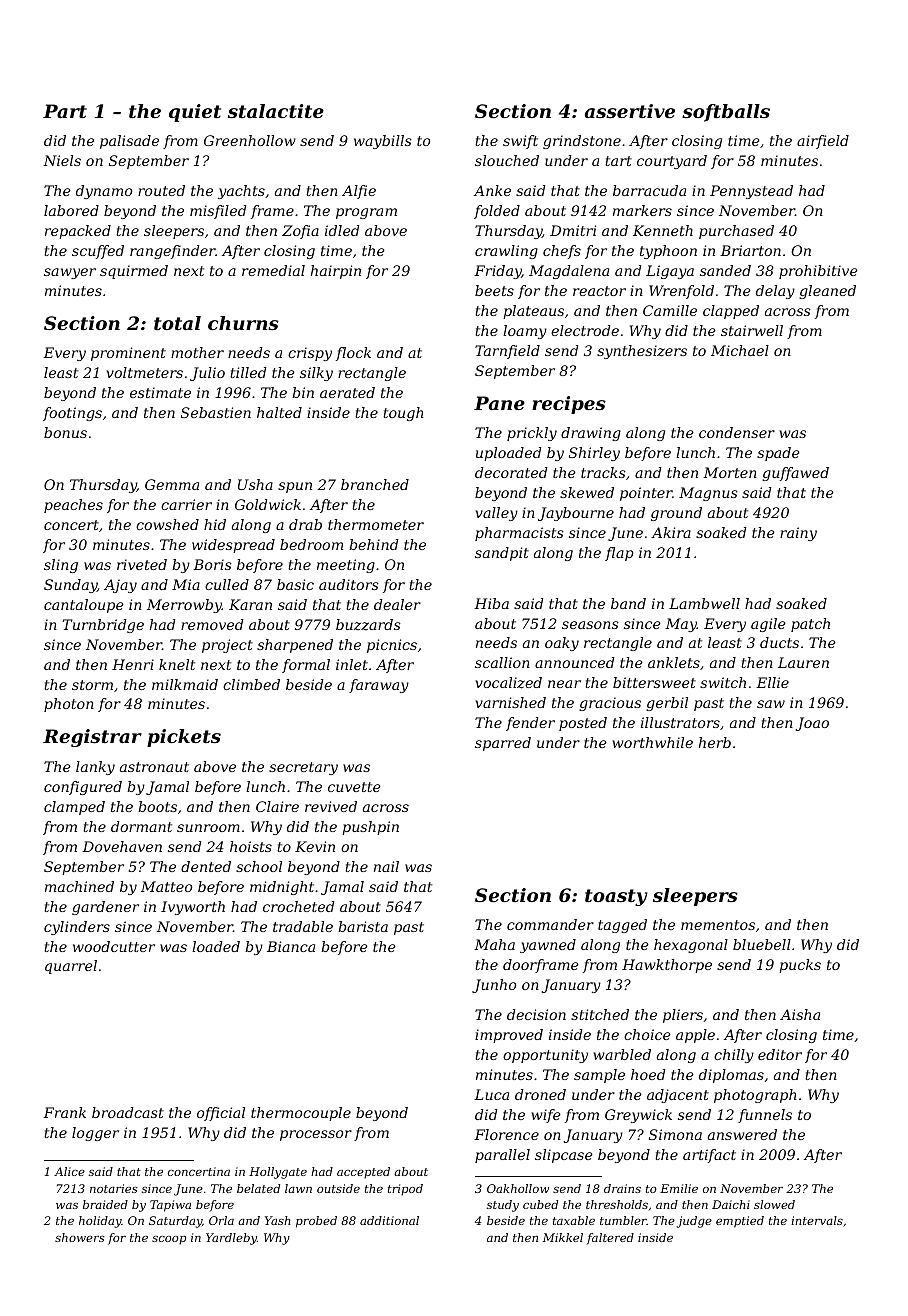 The image size is (908, 1316). What do you see at coordinates (74, 808) in the image?
I see `clamped` at bounding box center [74, 808].
